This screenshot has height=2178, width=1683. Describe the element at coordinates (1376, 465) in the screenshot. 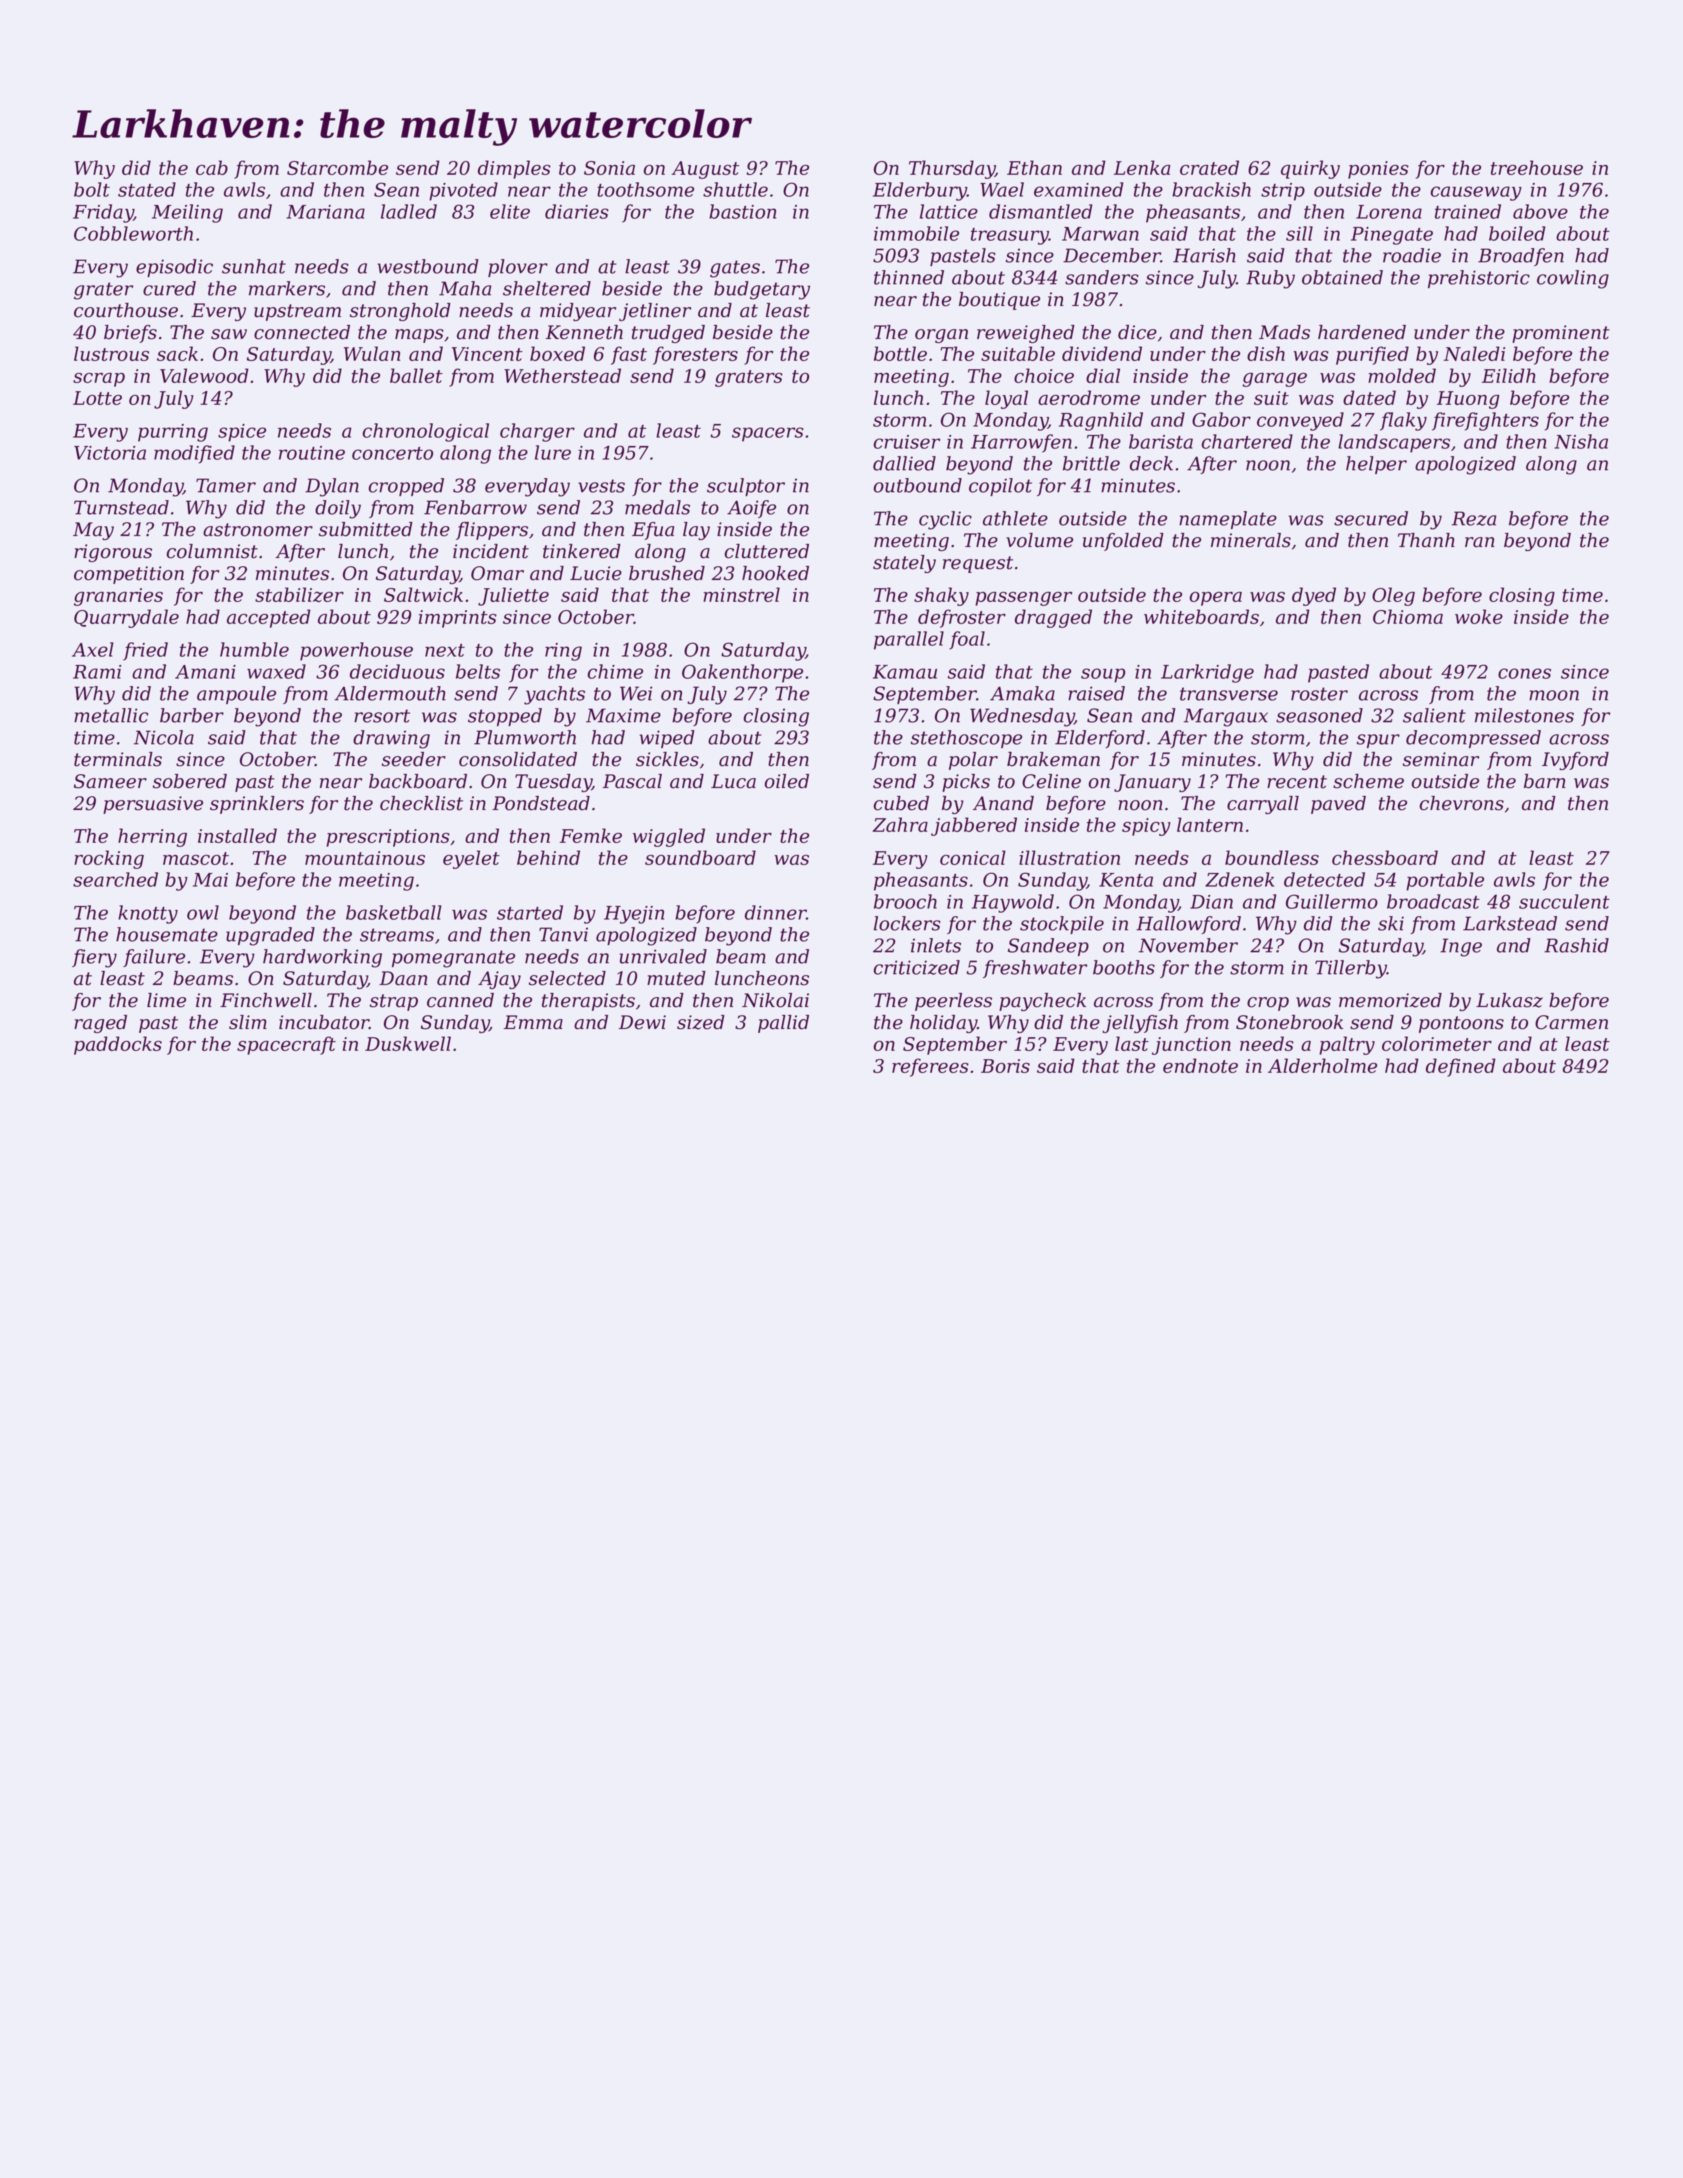

I see `helper` at that location.
